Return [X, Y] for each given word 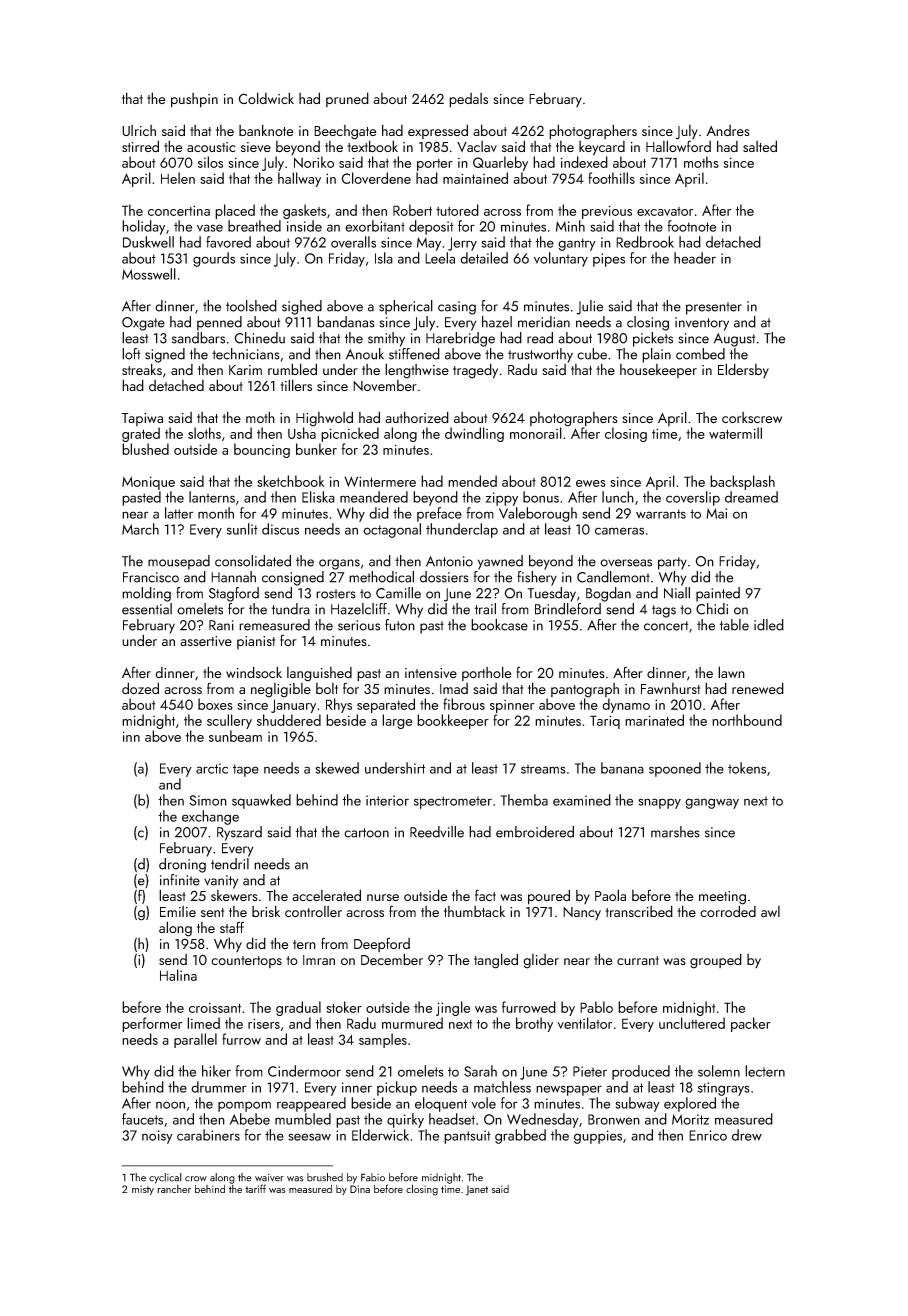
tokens [747, 768]
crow [196, 1179]
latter [179, 513]
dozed [140, 688]
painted [718, 594]
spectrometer [453, 802]
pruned [347, 99]
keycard [602, 148]
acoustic [211, 147]
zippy [502, 499]
